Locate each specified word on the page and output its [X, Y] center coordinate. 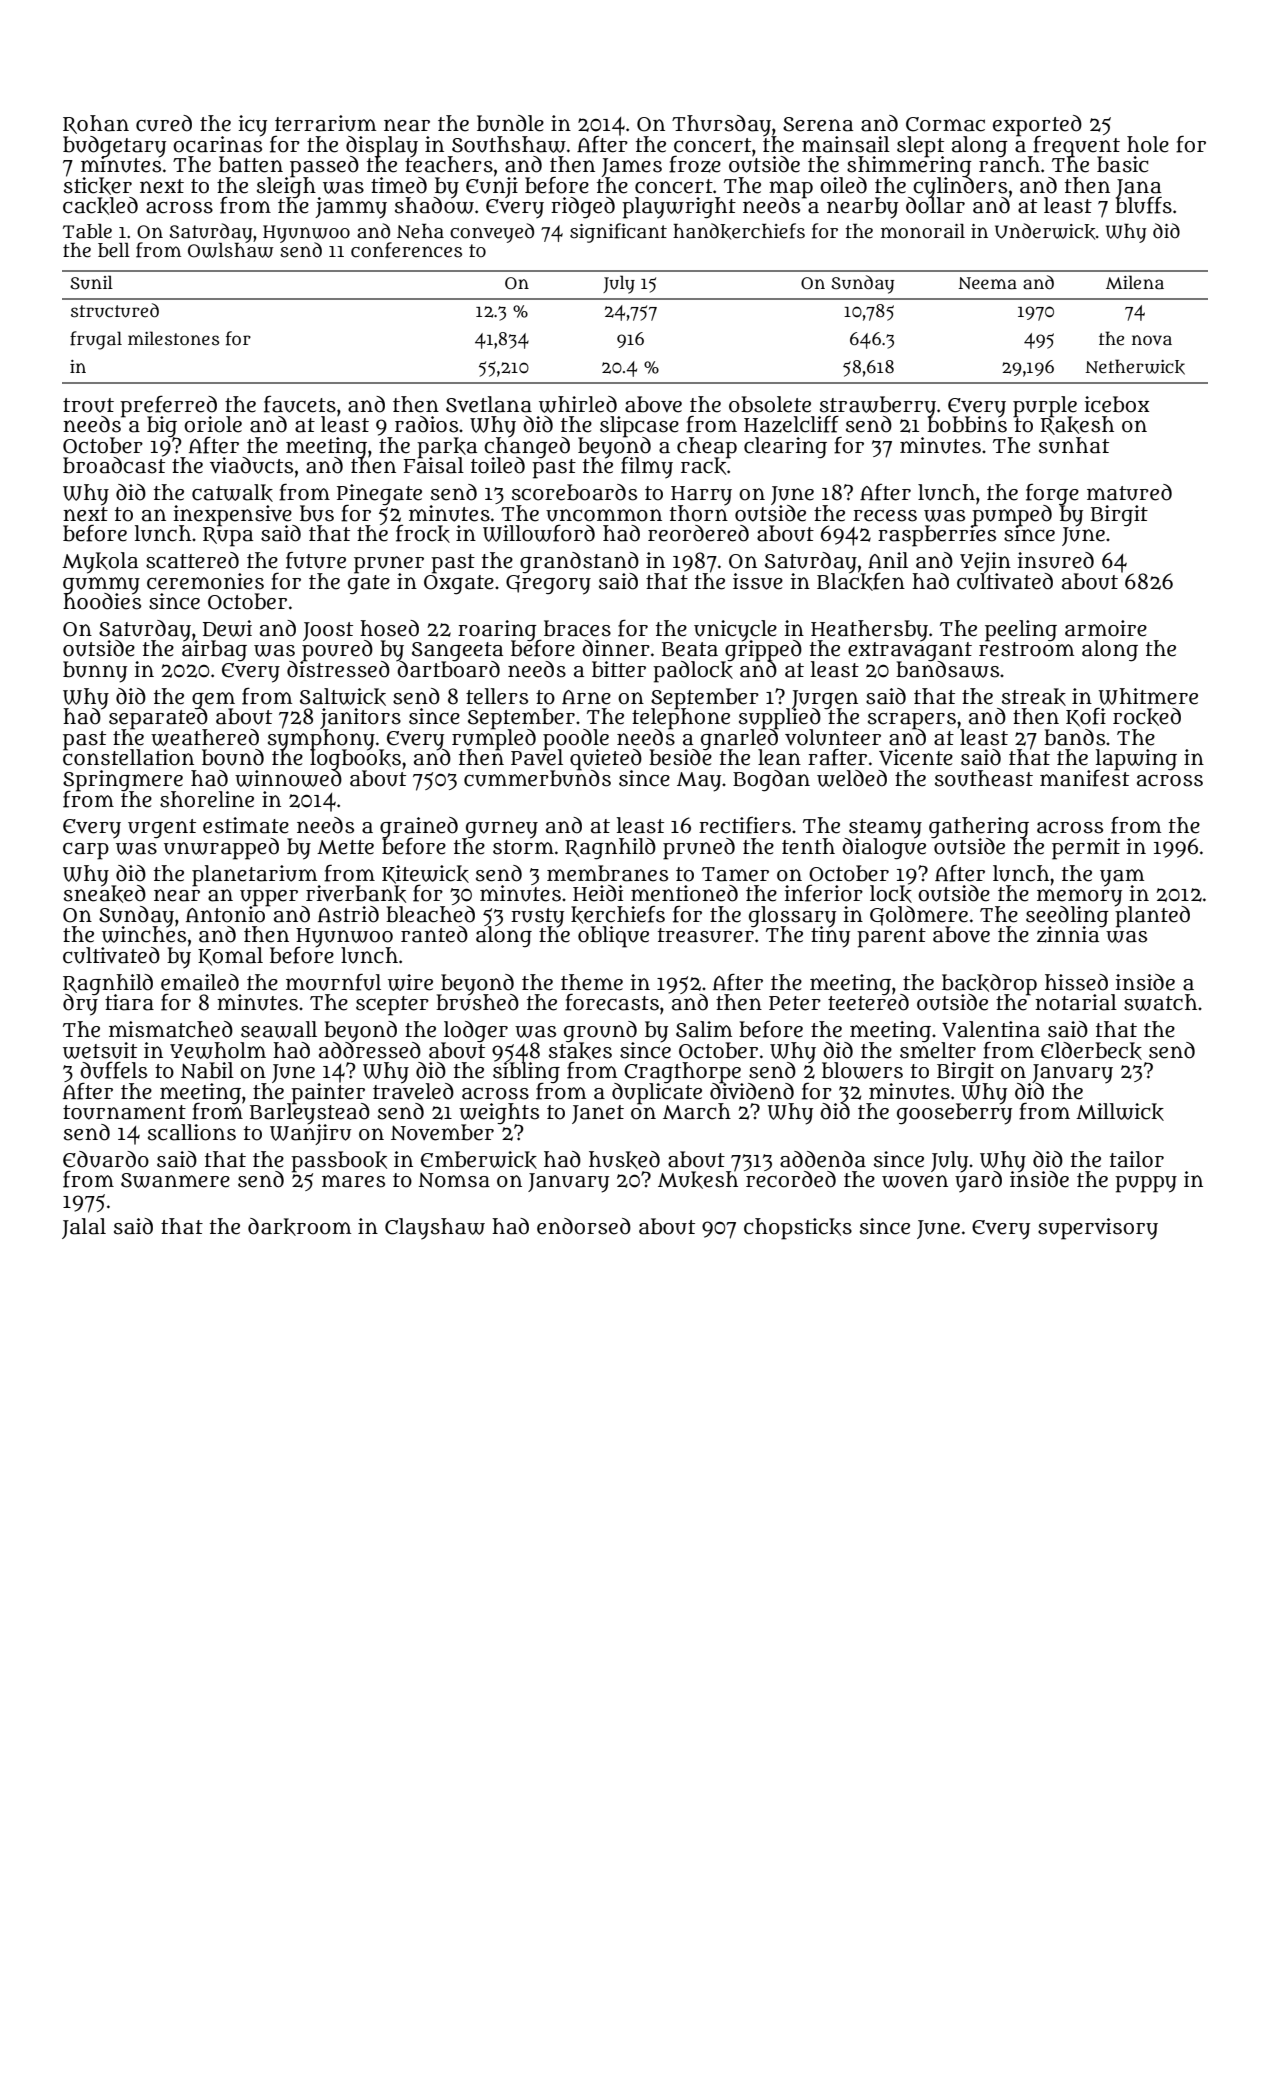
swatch [1160, 1002]
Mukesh [698, 1180]
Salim [704, 1029]
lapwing [1136, 759]
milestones [173, 338]
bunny [95, 672]
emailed [200, 982]
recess [885, 515]
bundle [510, 123]
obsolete [770, 404]
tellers [497, 696]
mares [353, 1181]
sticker [98, 186]
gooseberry [954, 1114]
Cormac [945, 124]
